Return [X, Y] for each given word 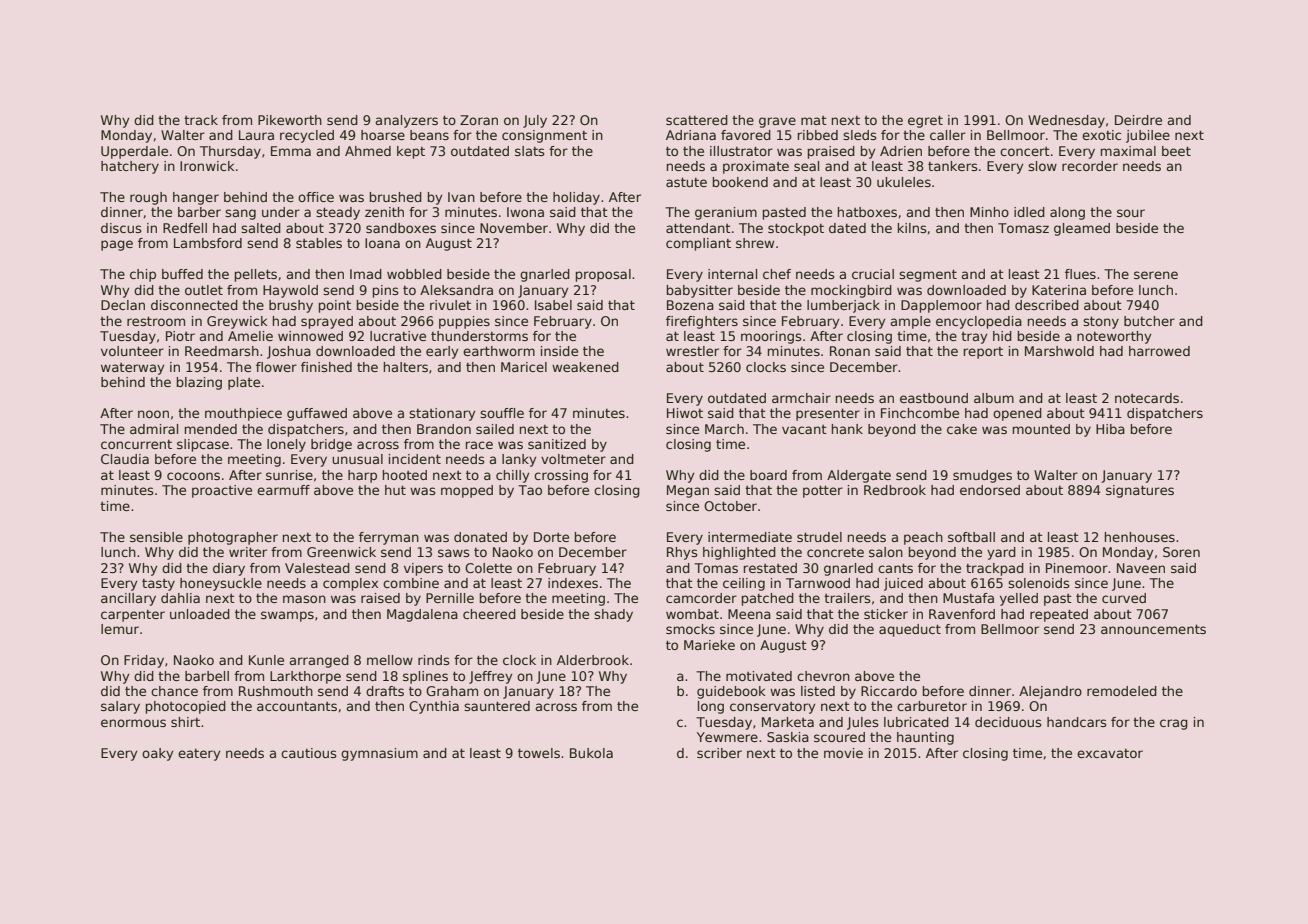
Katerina [1059, 290]
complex [350, 584]
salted [261, 228]
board [768, 475]
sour [1131, 213]
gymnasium [379, 754]
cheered [489, 614]
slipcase [203, 445]
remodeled [1122, 691]
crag [1174, 724]
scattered [697, 120]
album [994, 398]
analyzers [406, 121]
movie [843, 753]
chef [777, 274]
